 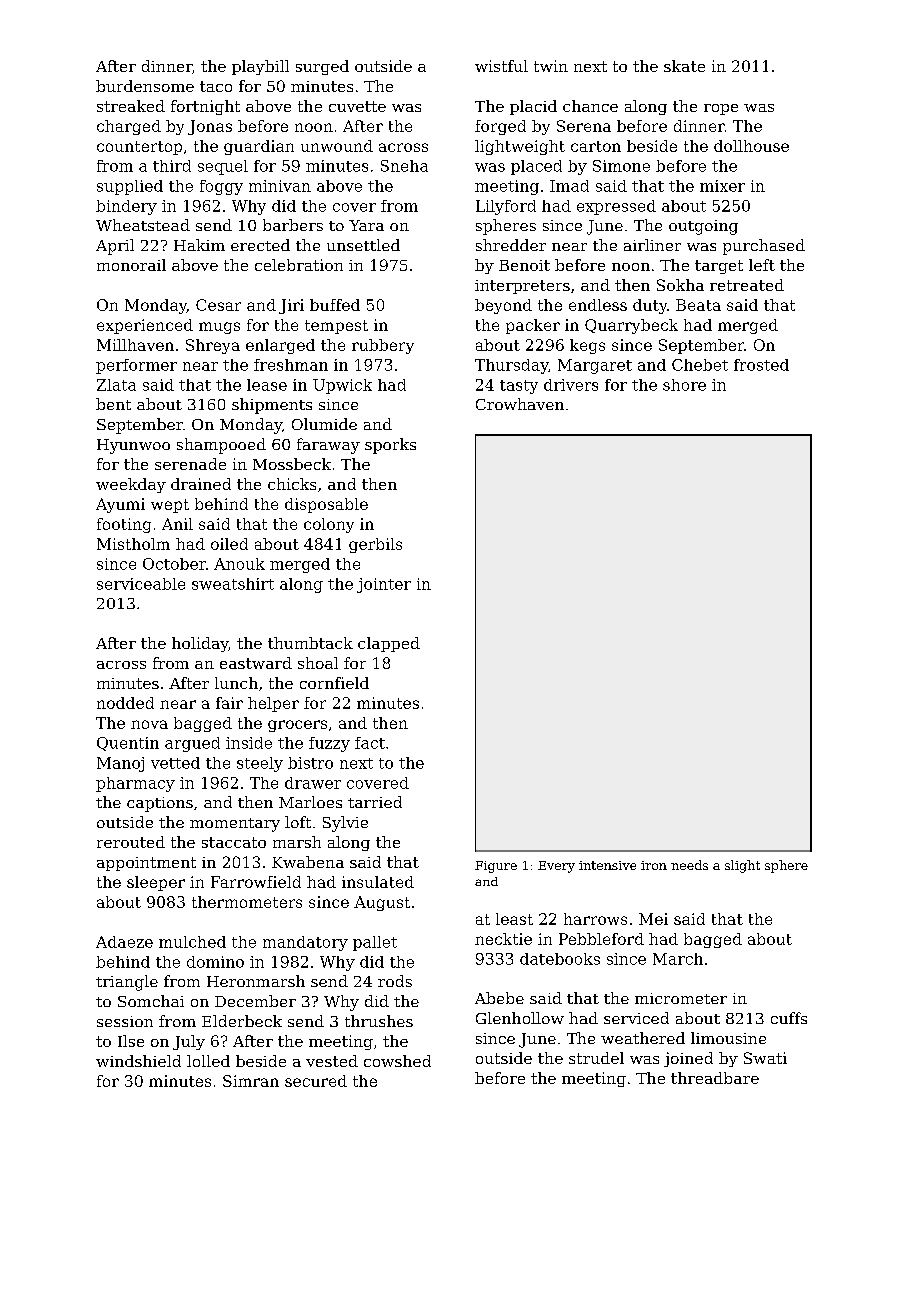 What do you see at coordinates (598, 305) in the image?
I see `endless` at bounding box center [598, 305].
